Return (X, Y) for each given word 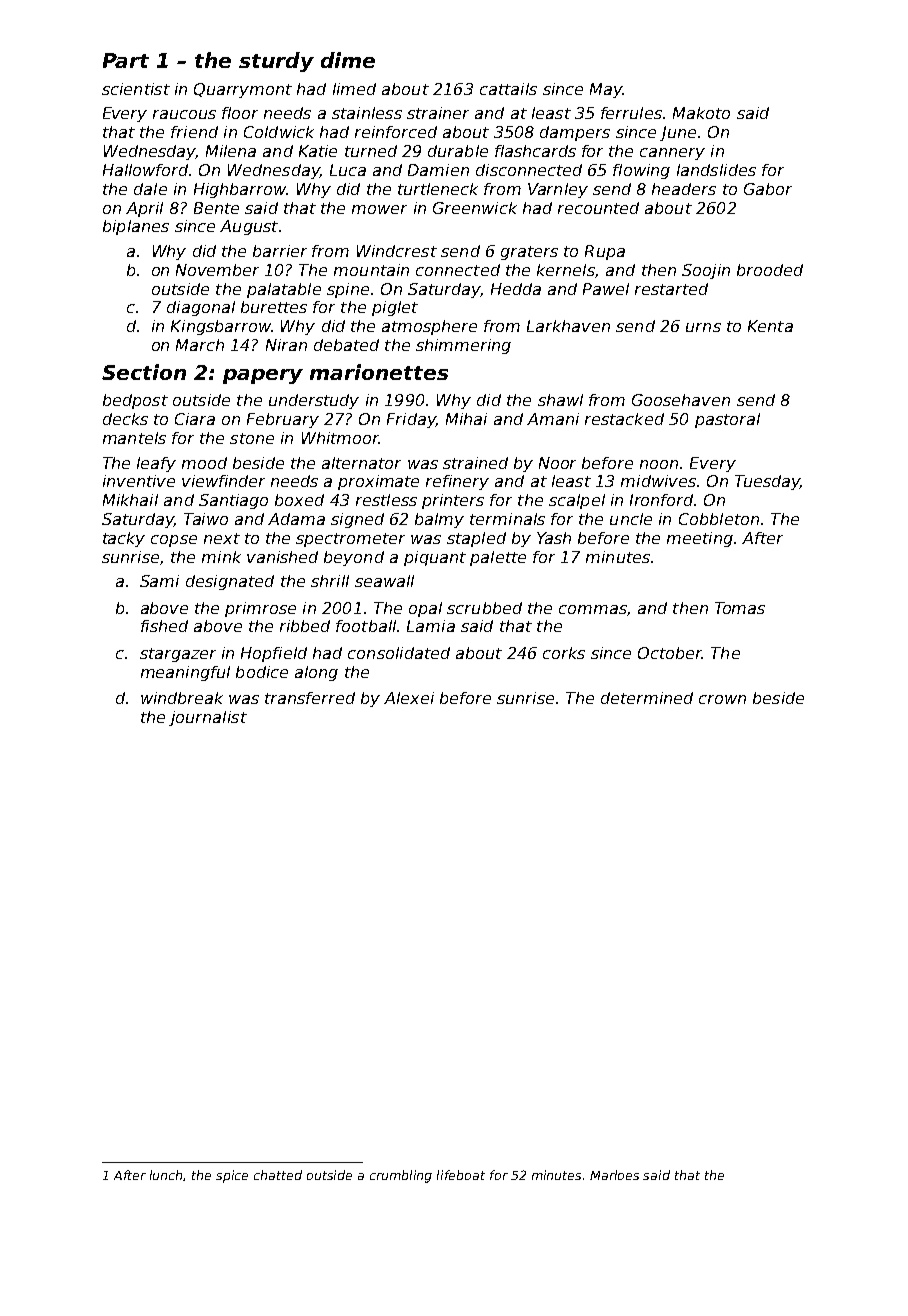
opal (425, 609)
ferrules (631, 113)
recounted (598, 208)
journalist (208, 718)
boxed (299, 500)
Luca (348, 170)
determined (647, 698)
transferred (310, 698)
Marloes (614, 1175)
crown (722, 699)
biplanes (136, 227)
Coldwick (279, 132)
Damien (438, 170)
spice (232, 1176)
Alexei (409, 698)
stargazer (178, 655)
